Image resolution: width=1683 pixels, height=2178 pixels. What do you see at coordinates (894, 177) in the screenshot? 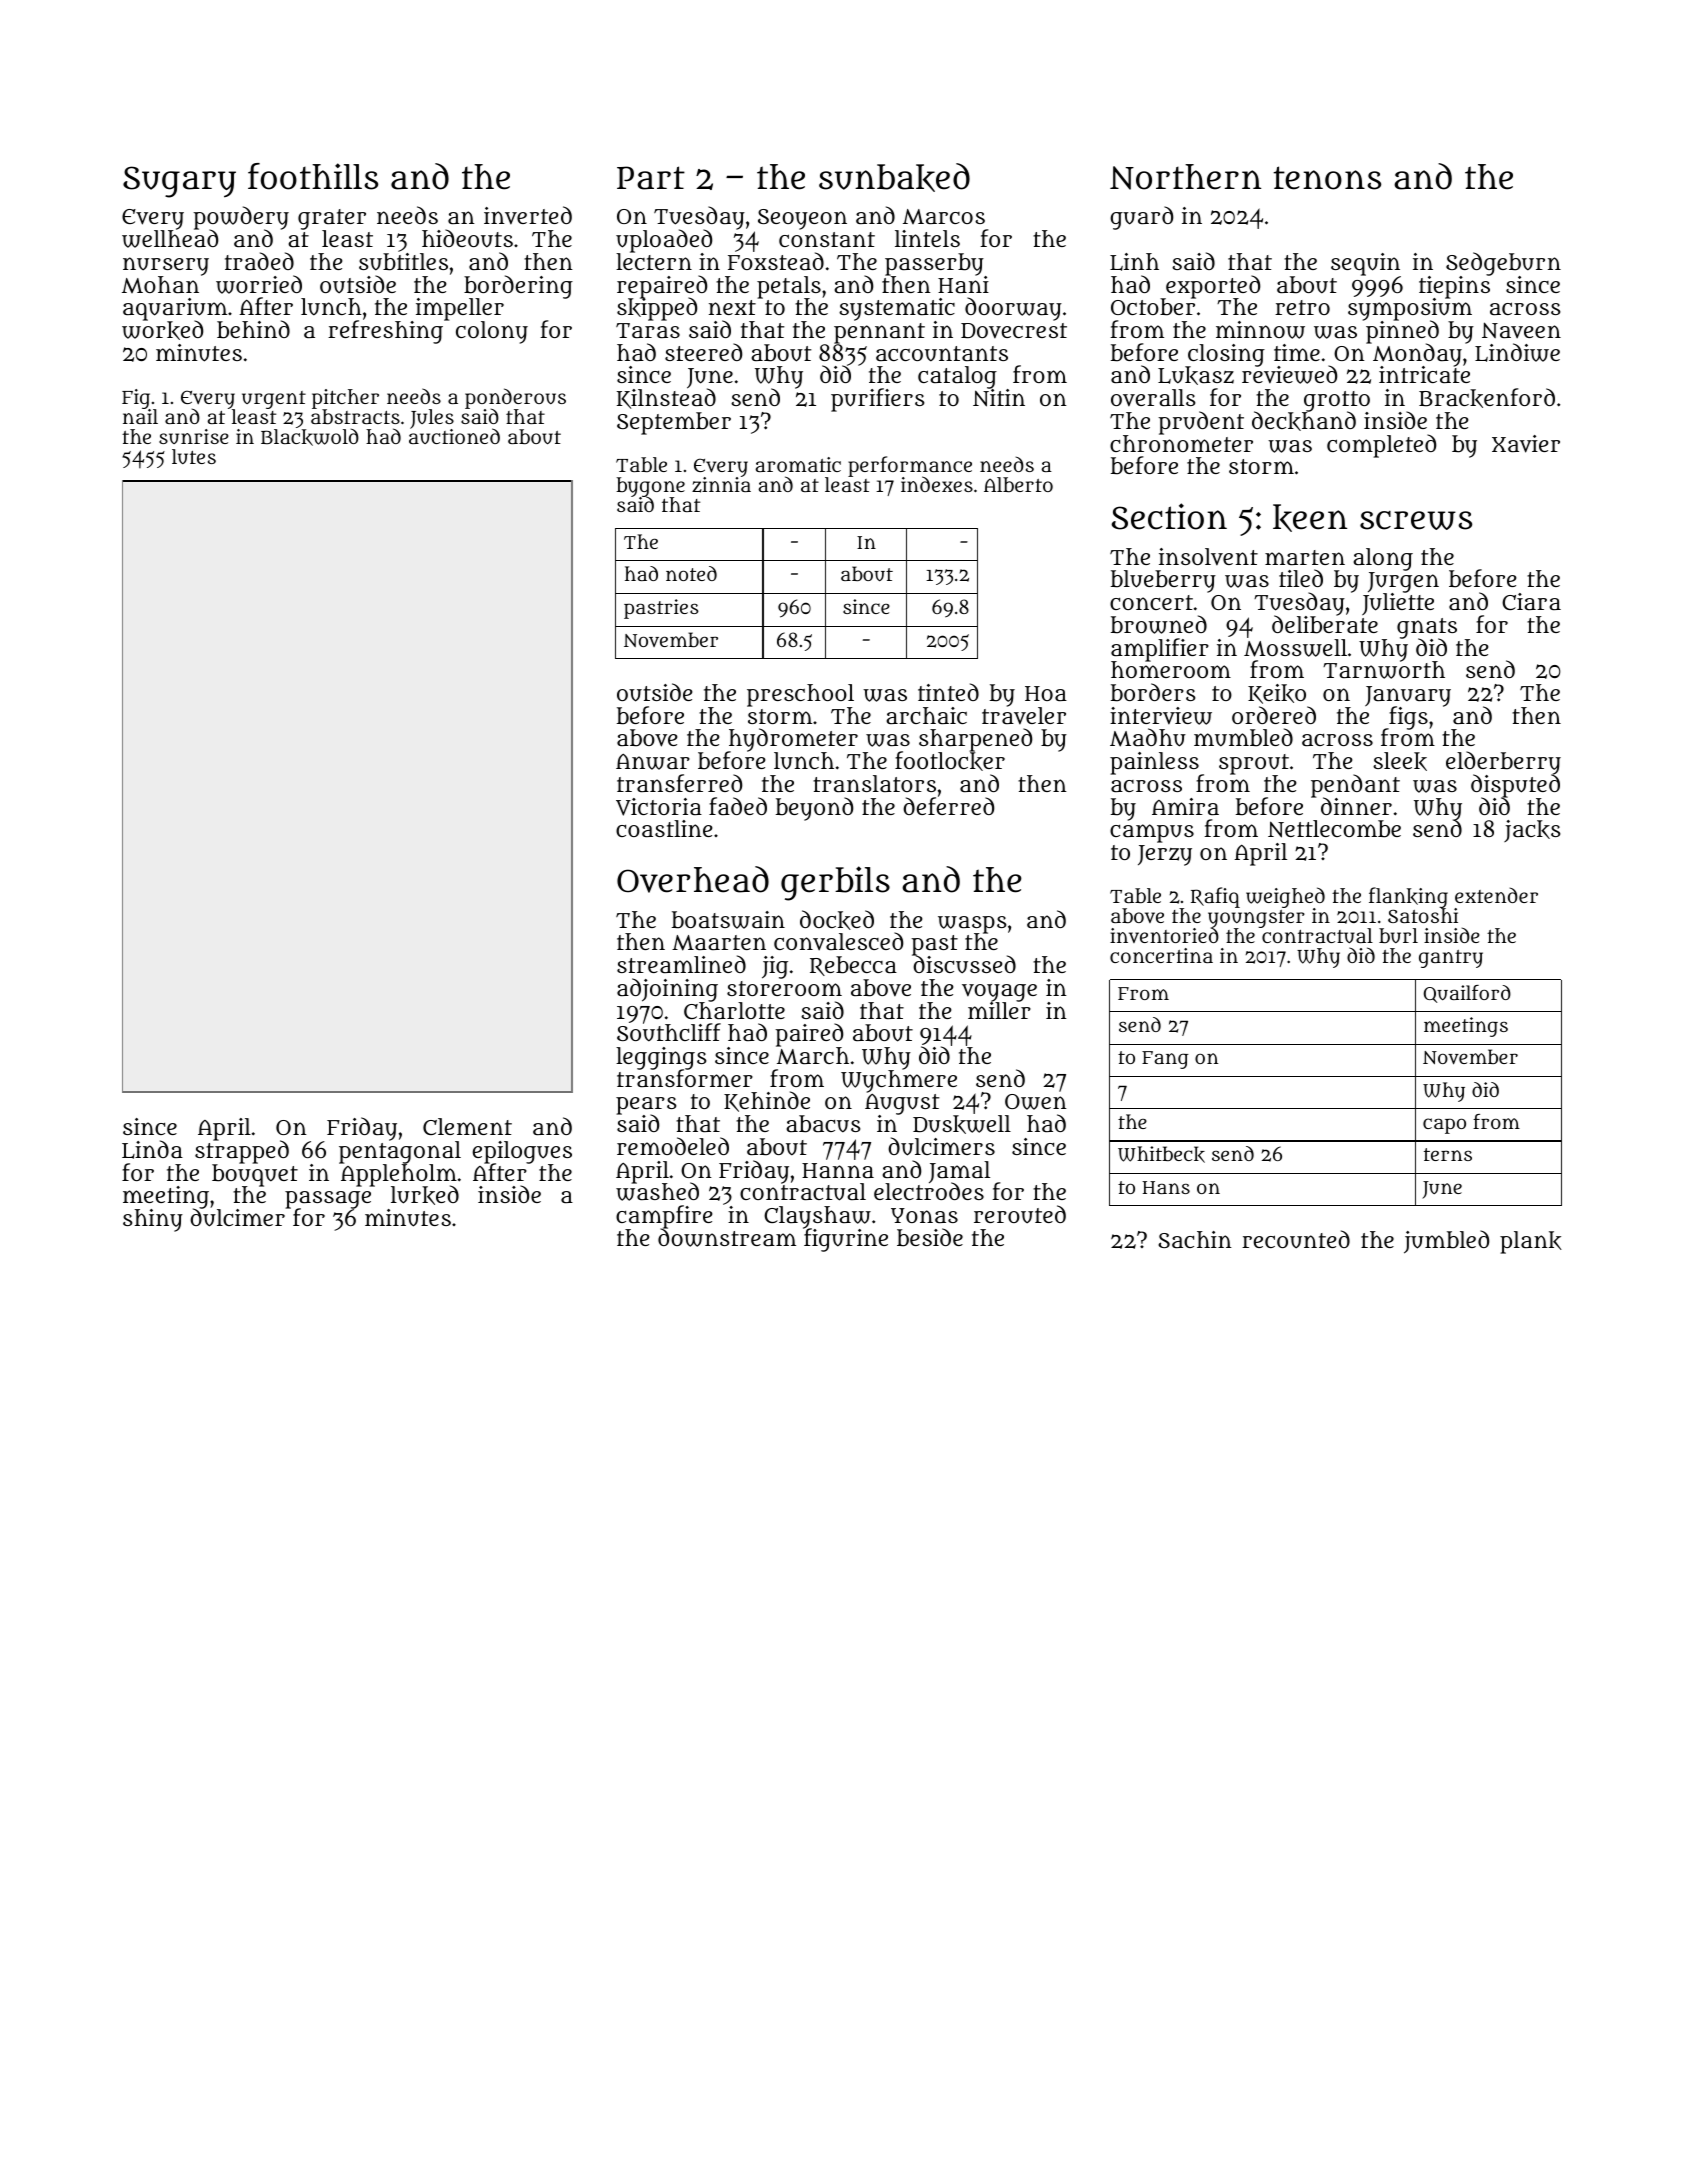
I see `sunbaked` at bounding box center [894, 177].
